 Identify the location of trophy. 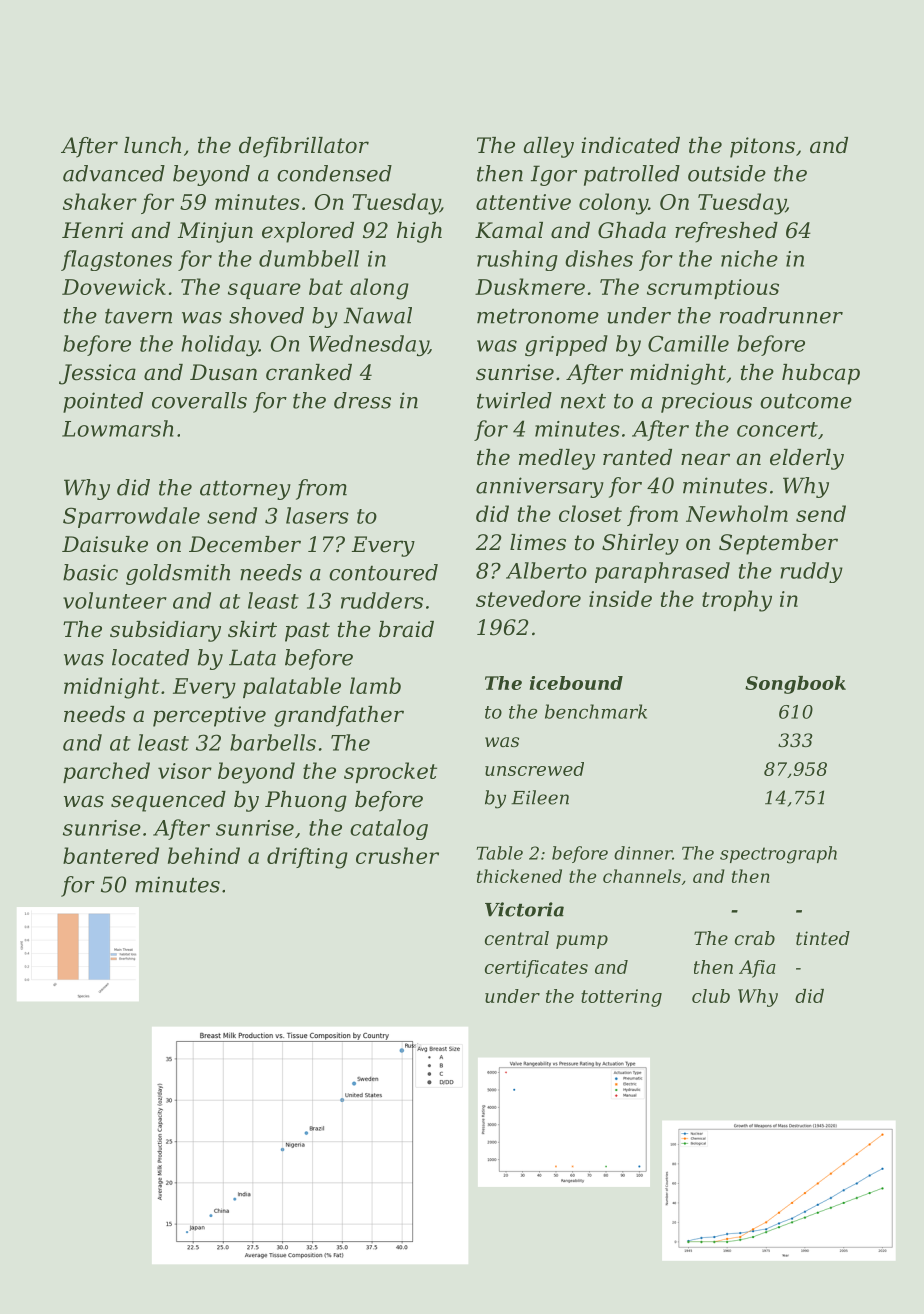
(737, 601).
